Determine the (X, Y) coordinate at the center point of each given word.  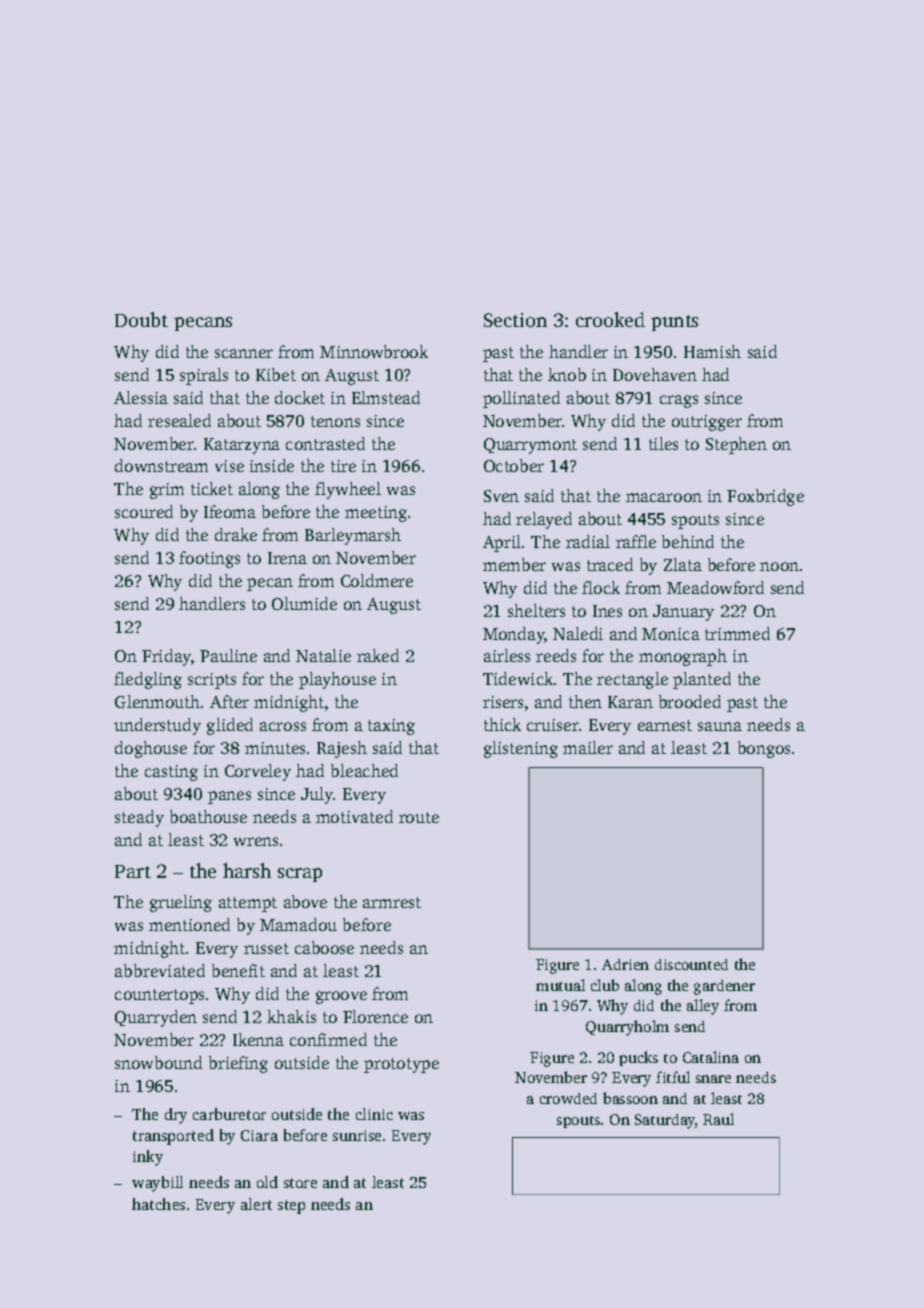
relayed (544, 520)
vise (229, 466)
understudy (157, 726)
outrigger (707, 423)
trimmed (737, 633)
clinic (374, 1114)
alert (256, 1204)
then (585, 701)
